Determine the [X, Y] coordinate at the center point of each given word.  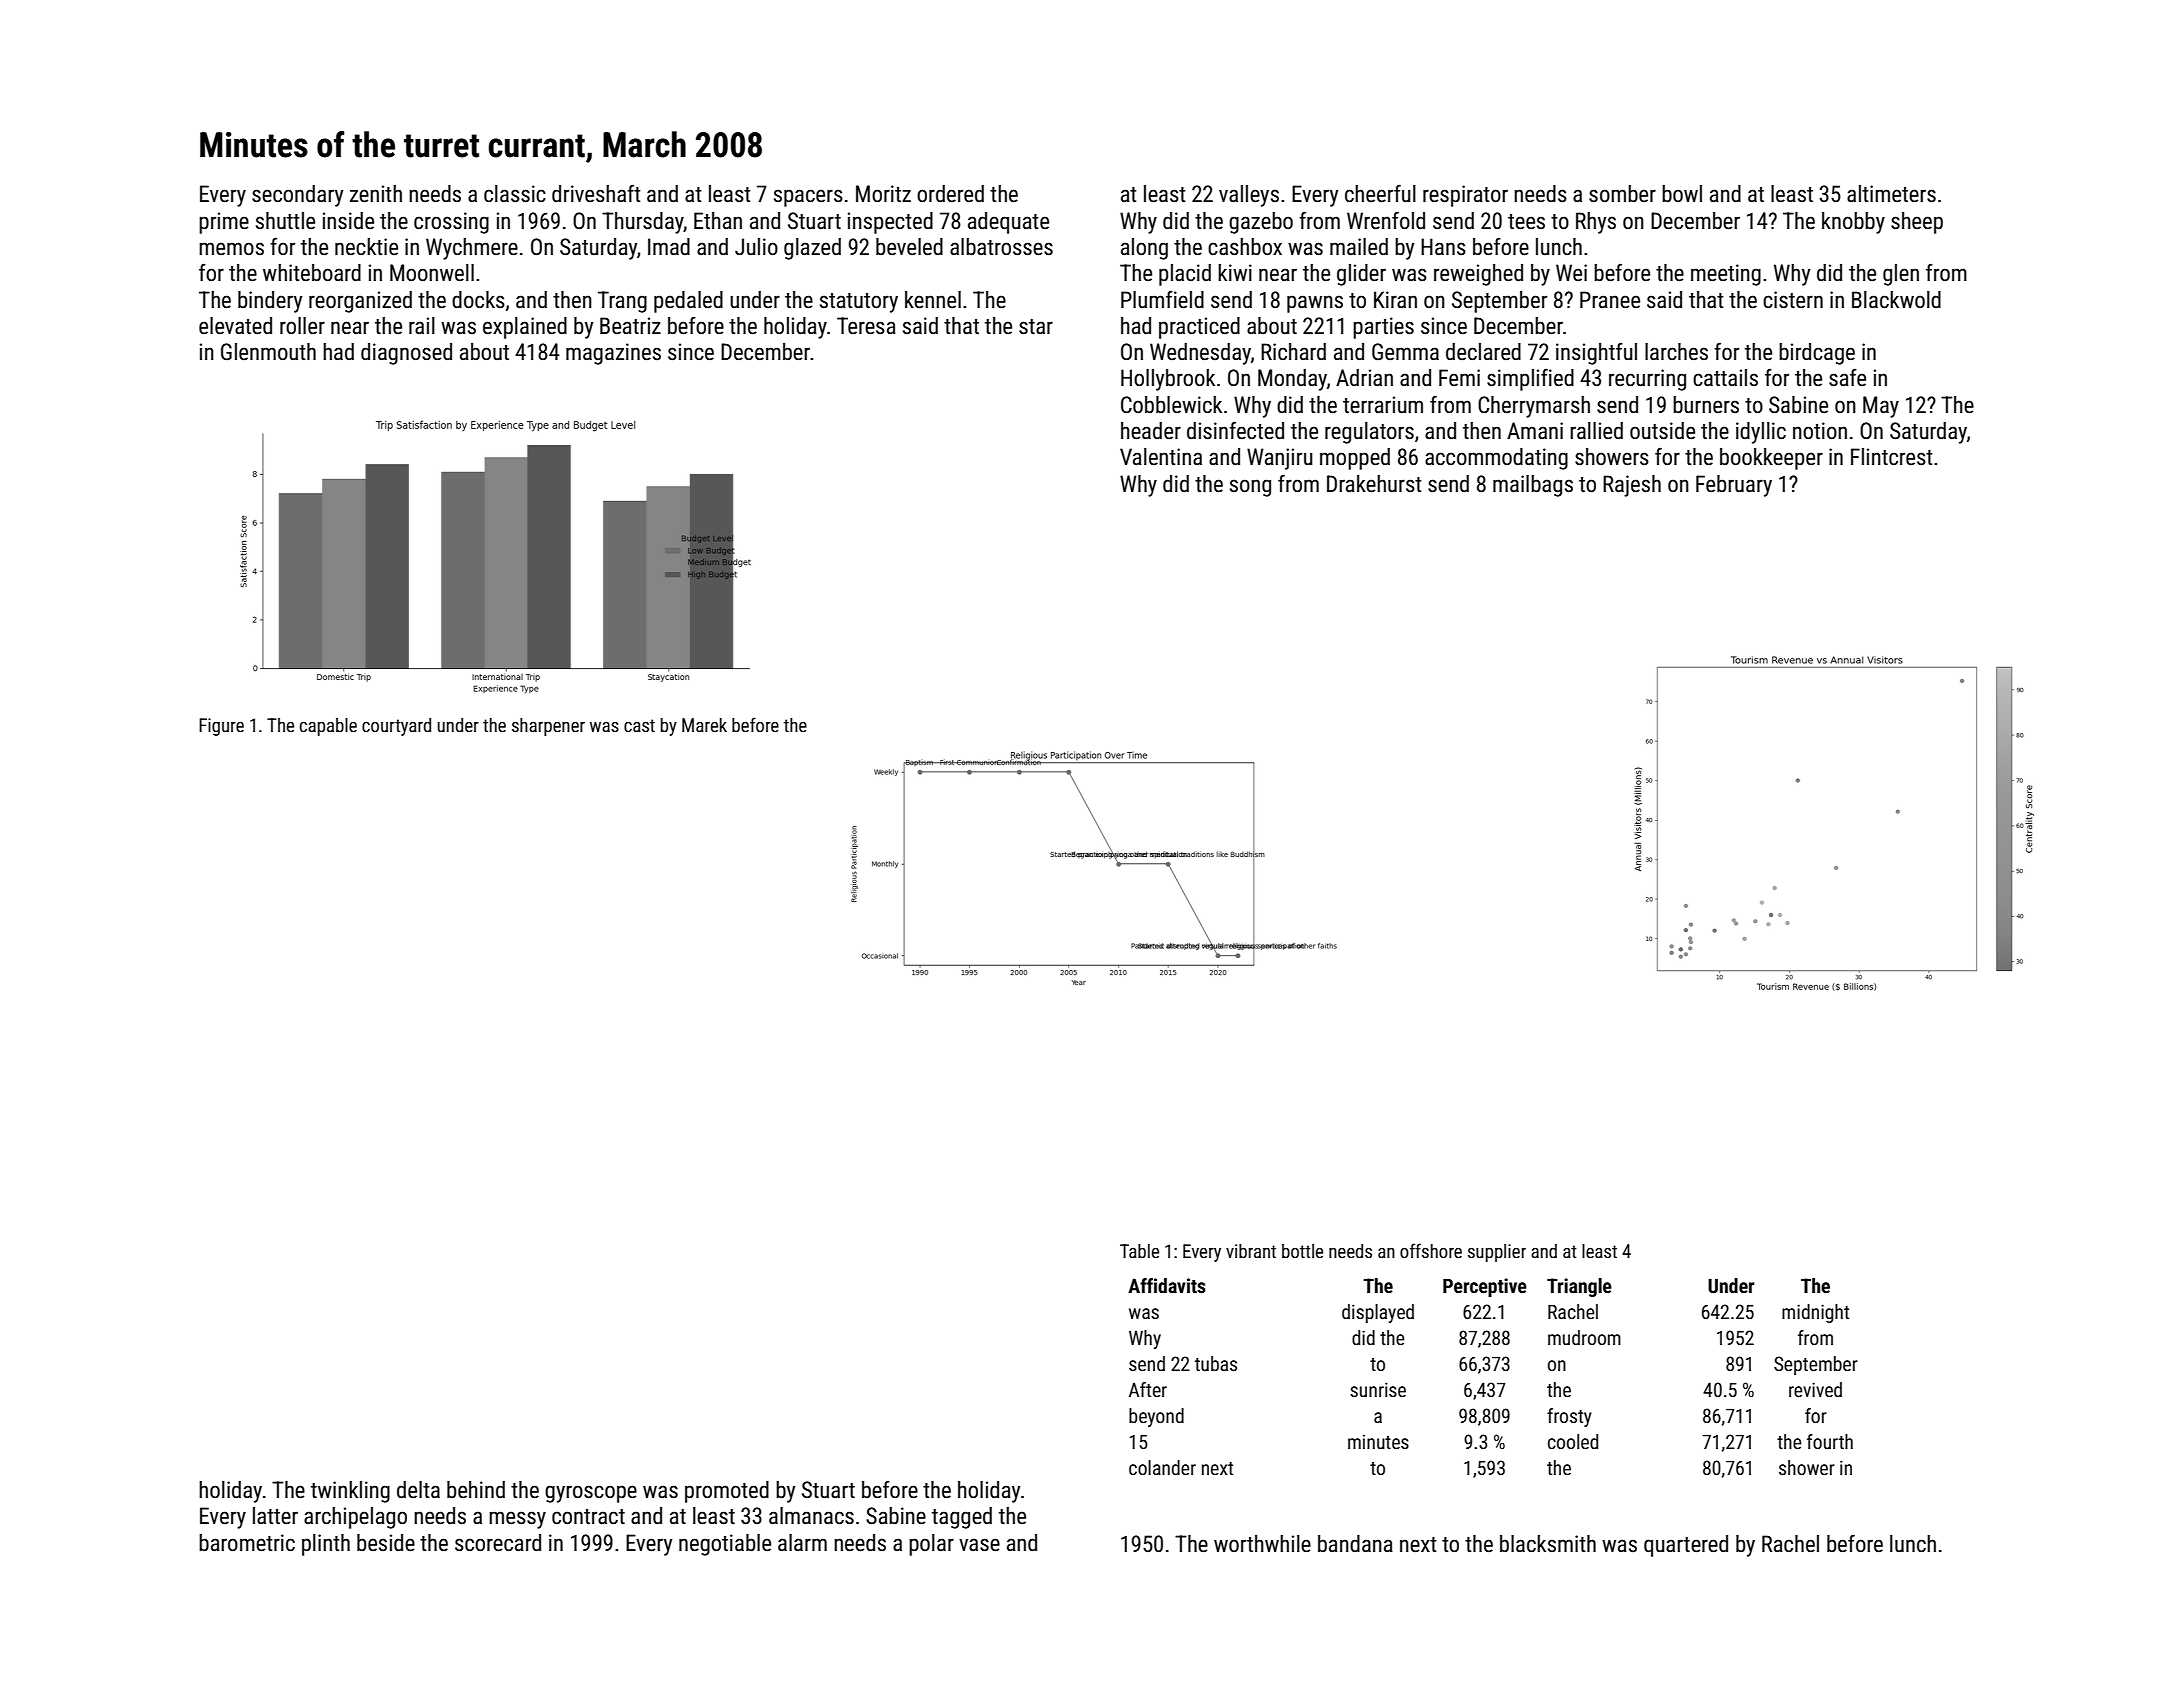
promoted [727, 1492]
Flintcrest [1892, 457]
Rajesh [1632, 486]
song [1250, 488]
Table [1139, 1251]
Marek [704, 725]
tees [1526, 222]
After [1148, 1389]
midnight [1815, 1313]
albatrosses [1001, 247]
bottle [1302, 1251]
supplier [1497, 1253]
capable [328, 727]
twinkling [350, 1492]
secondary [298, 196]
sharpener [548, 727]
